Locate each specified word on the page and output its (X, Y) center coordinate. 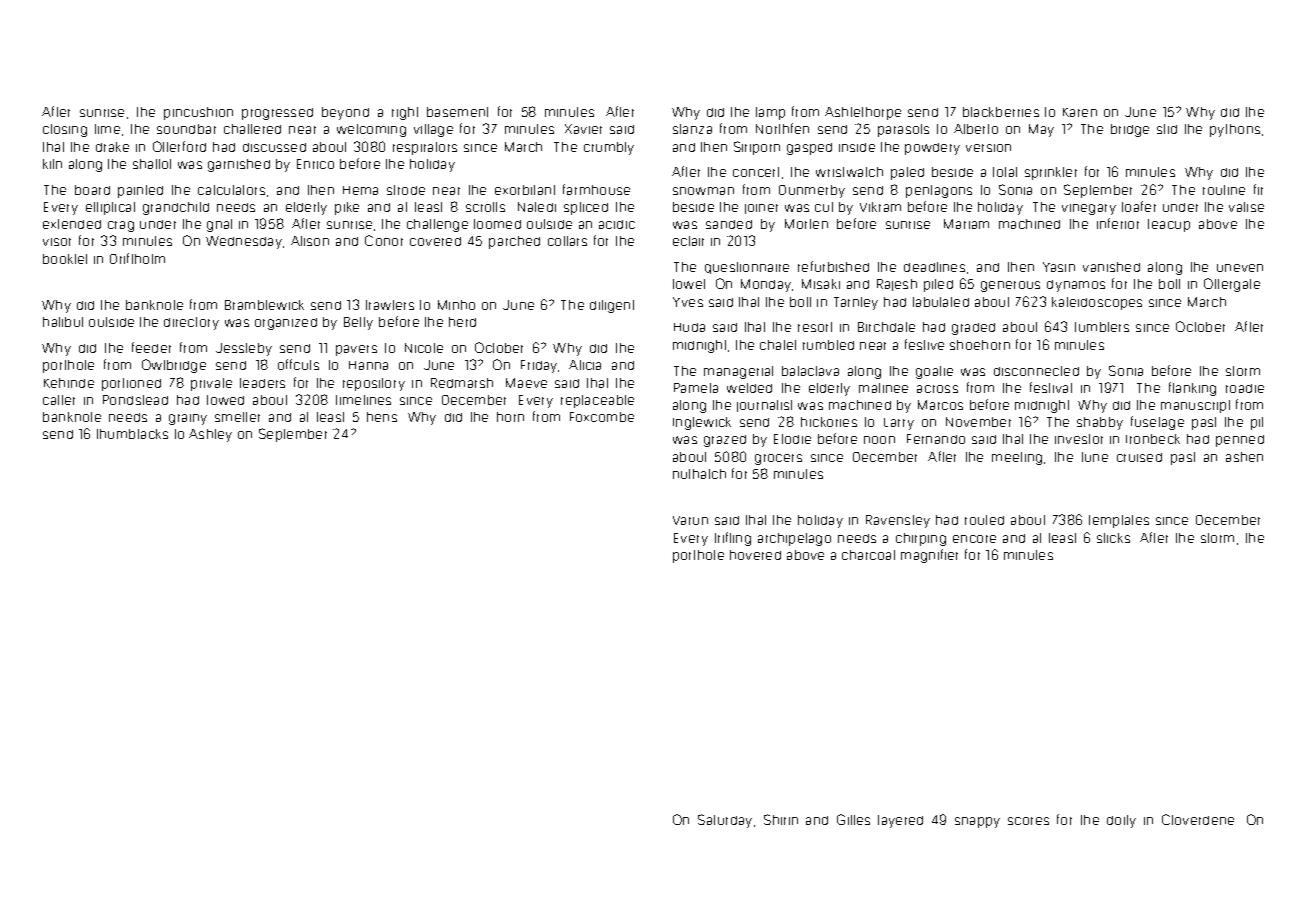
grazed (725, 441)
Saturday (725, 821)
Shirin (781, 819)
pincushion (198, 113)
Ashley (210, 435)
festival (1051, 387)
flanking (1192, 389)
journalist (764, 406)
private (211, 384)
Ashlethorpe (863, 113)
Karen (1080, 112)
